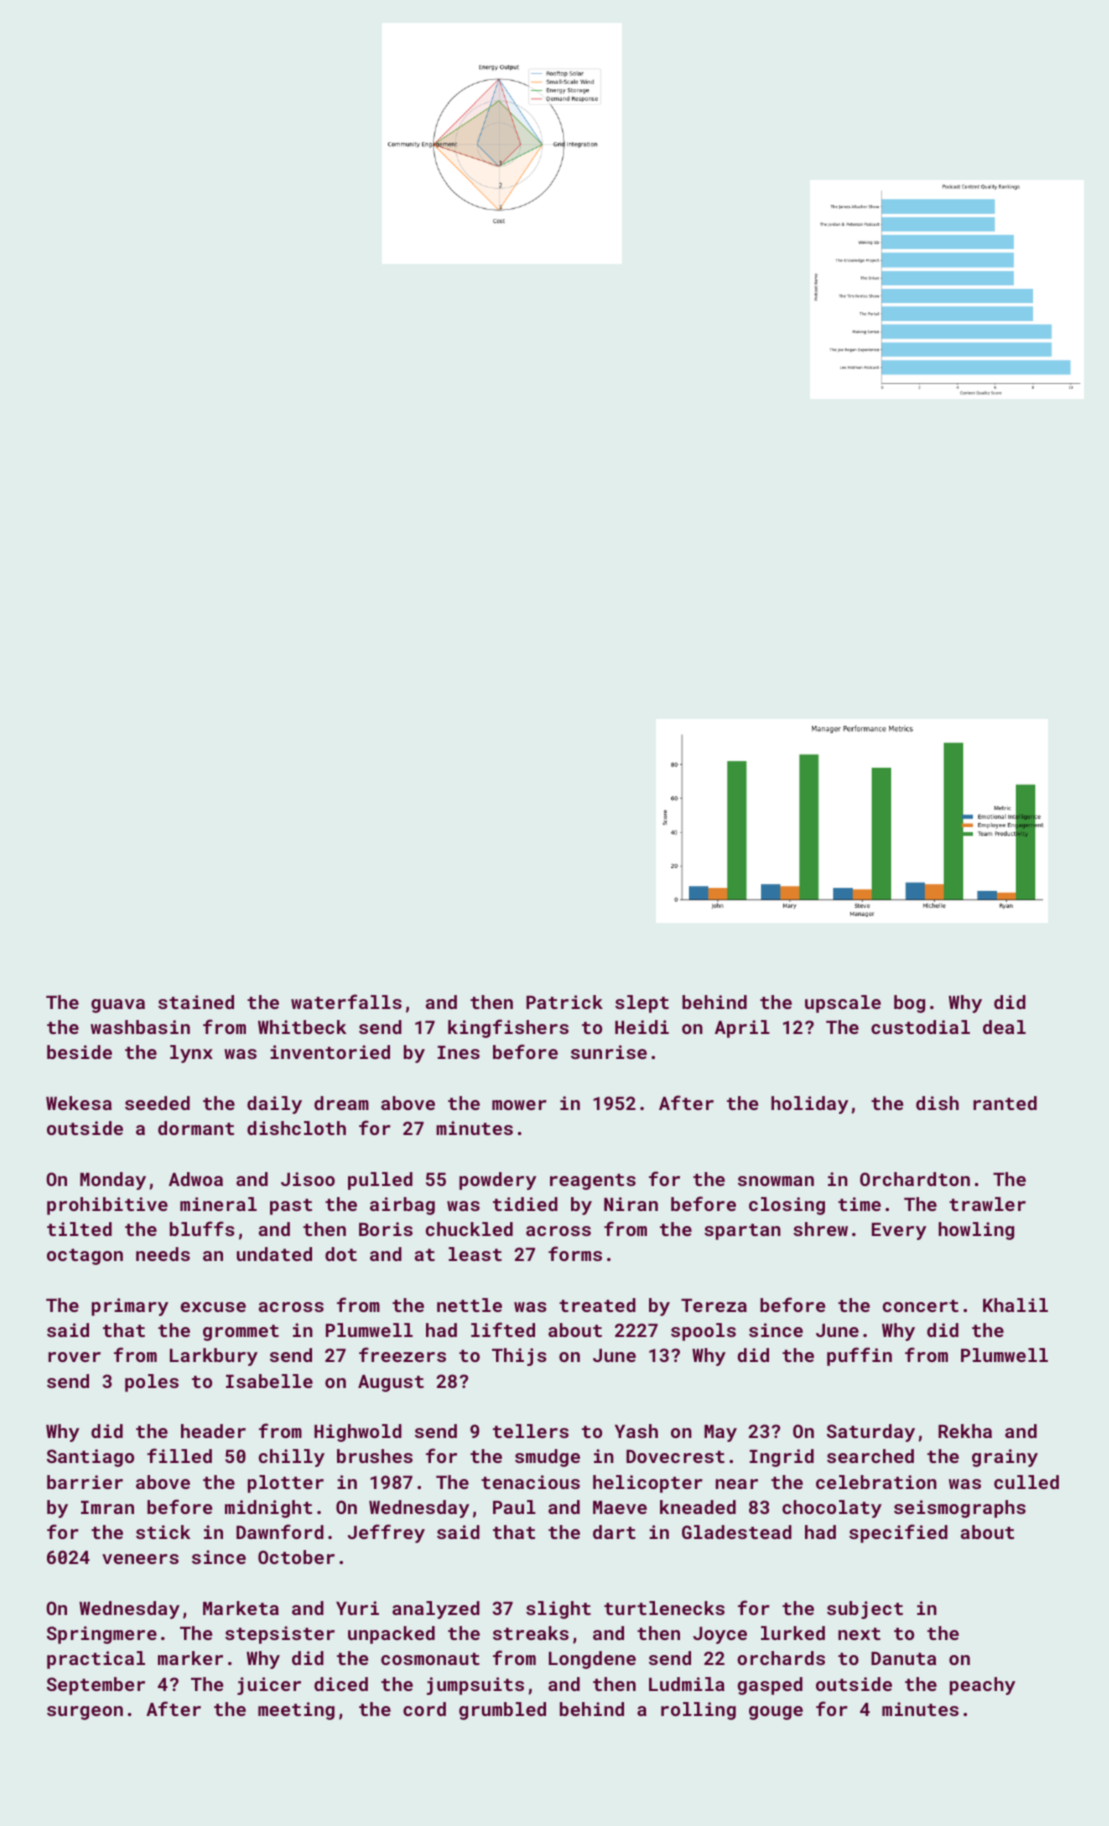 This page has width=1109, height=1826. I want to click on grumbled, so click(502, 1711).
